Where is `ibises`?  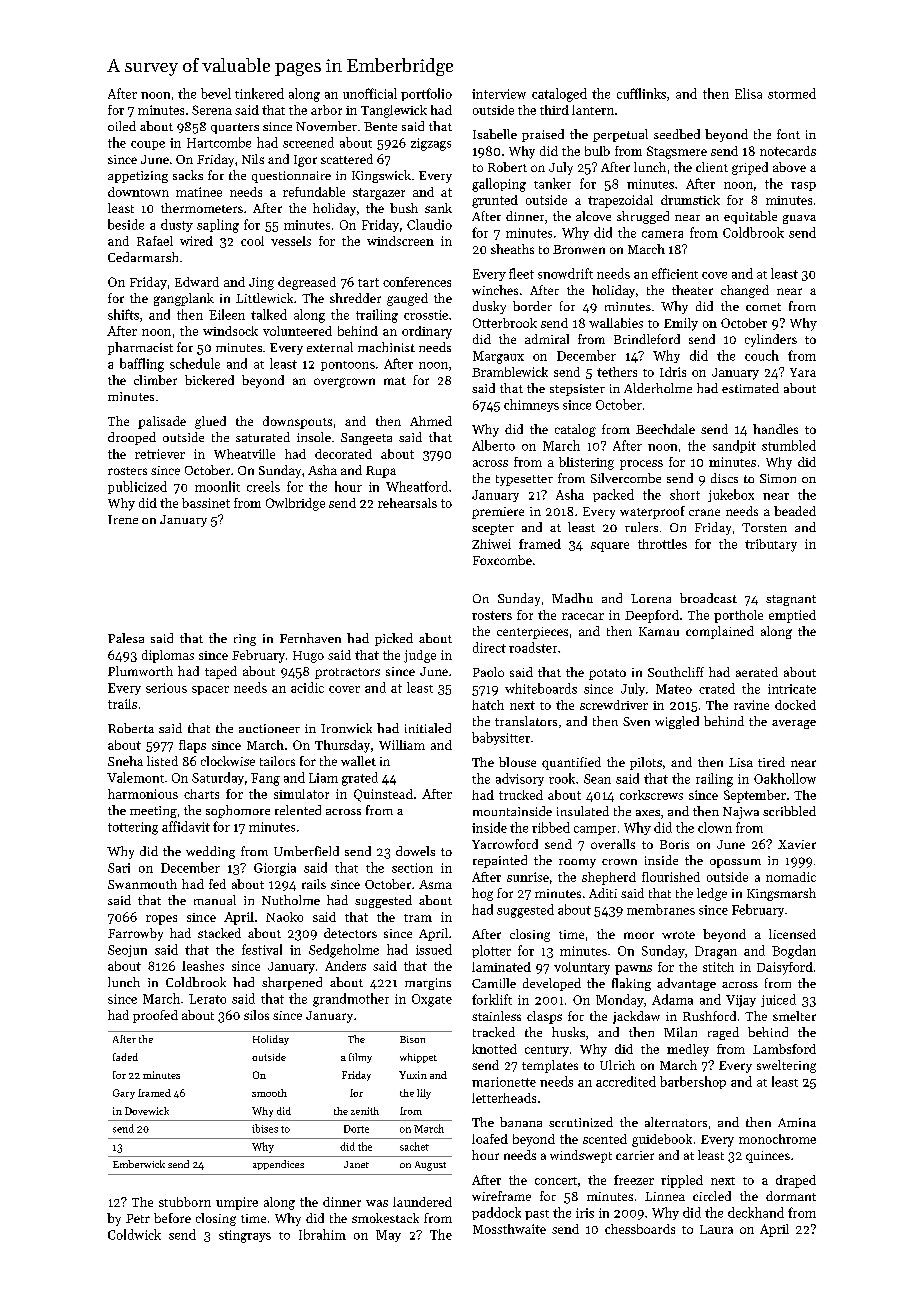 ibises is located at coordinates (265, 1128).
